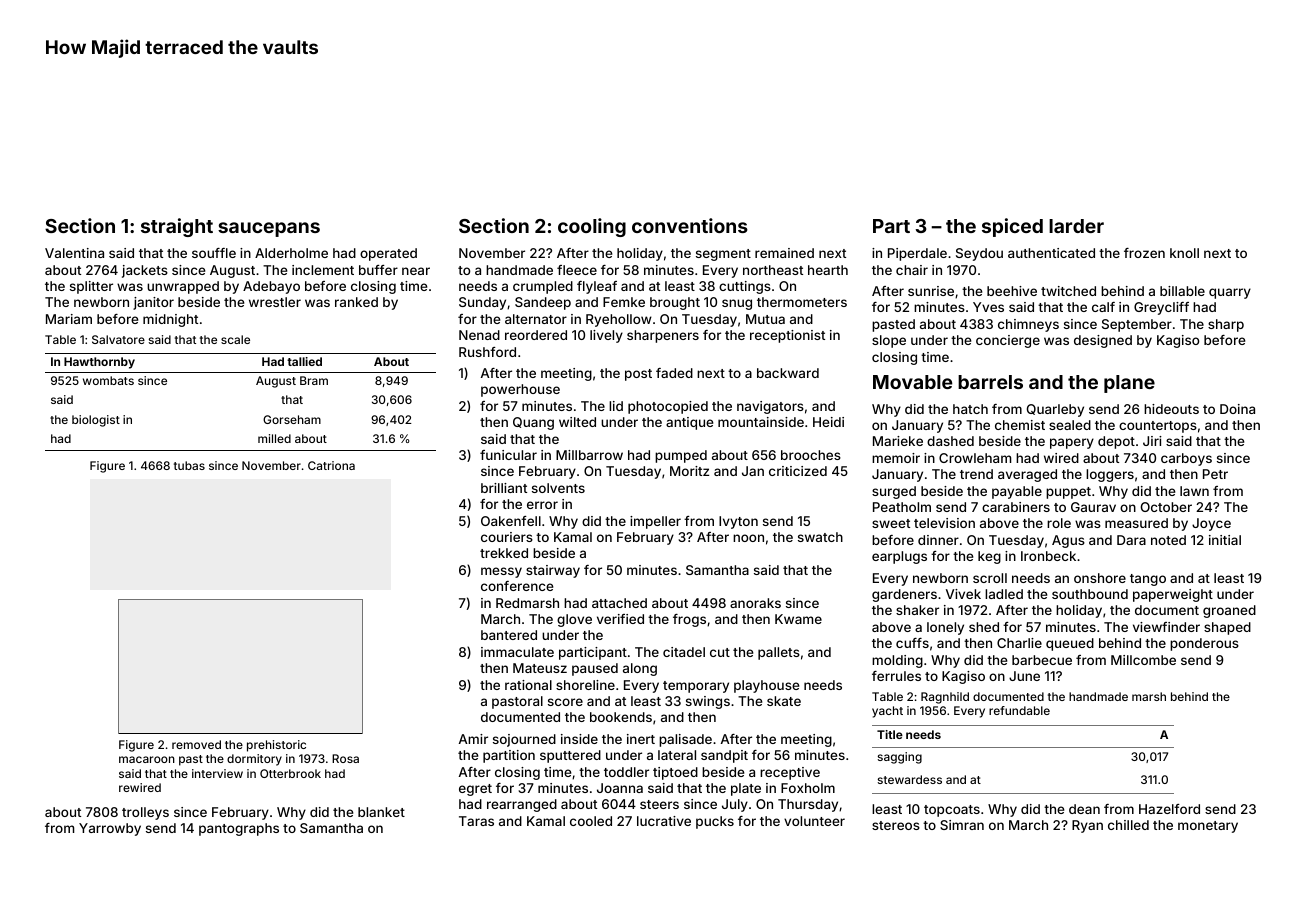 The height and width of the image is (924, 1308). Describe the element at coordinates (96, 421) in the image. I see `biologist` at that location.
